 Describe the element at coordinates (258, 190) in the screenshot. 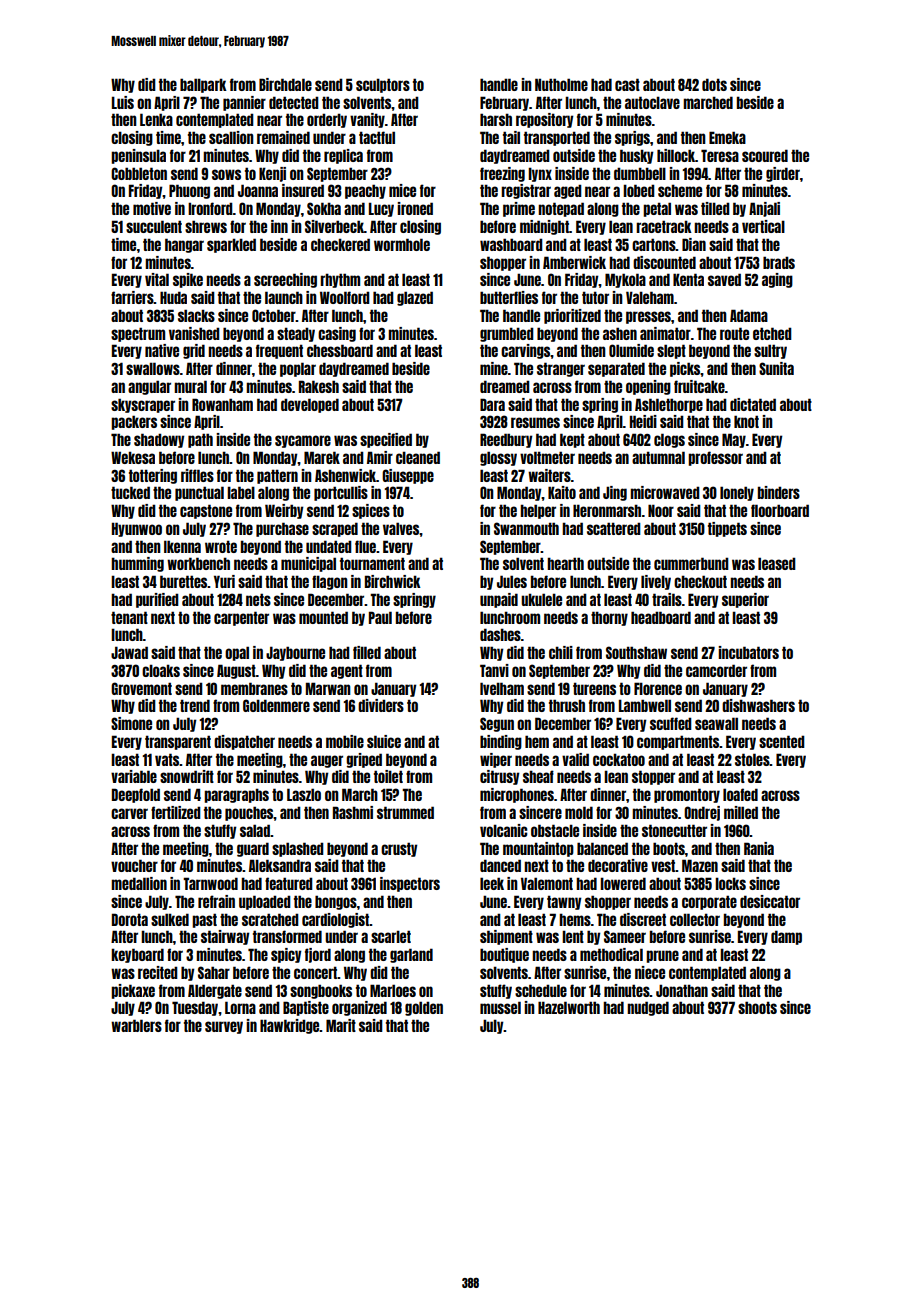

I see `Joanna` at that location.
